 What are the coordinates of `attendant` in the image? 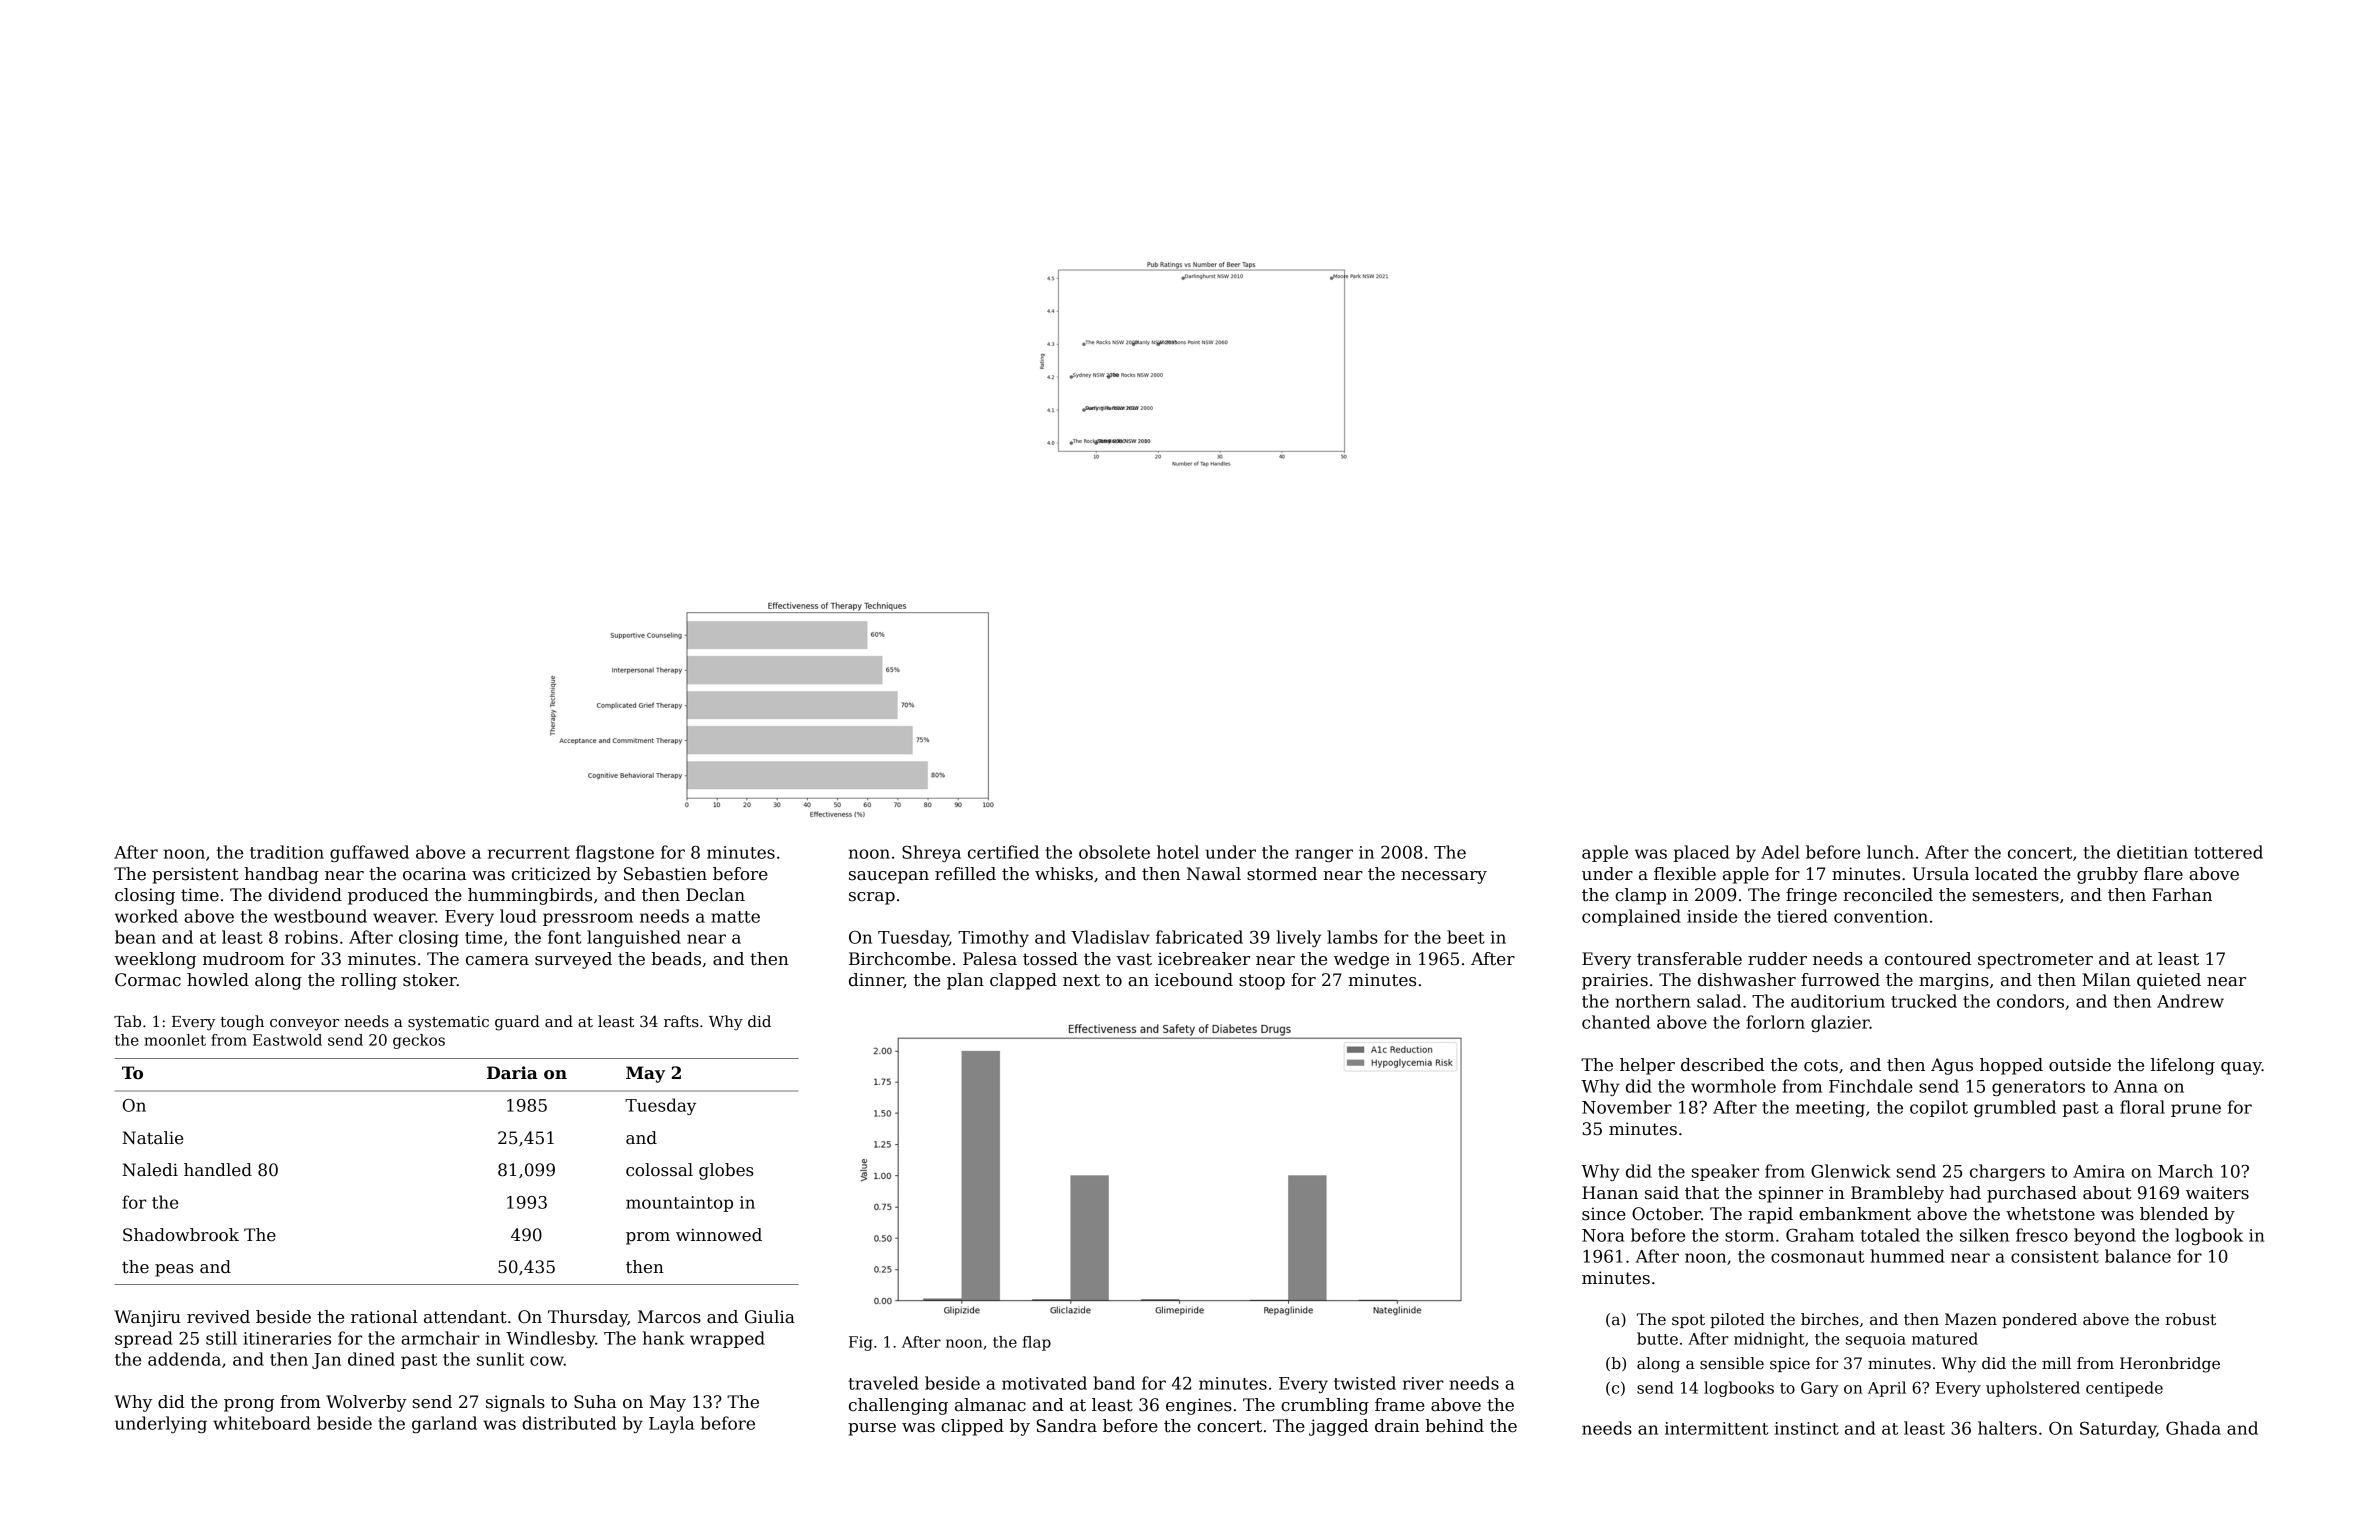 It's located at (465, 1317).
